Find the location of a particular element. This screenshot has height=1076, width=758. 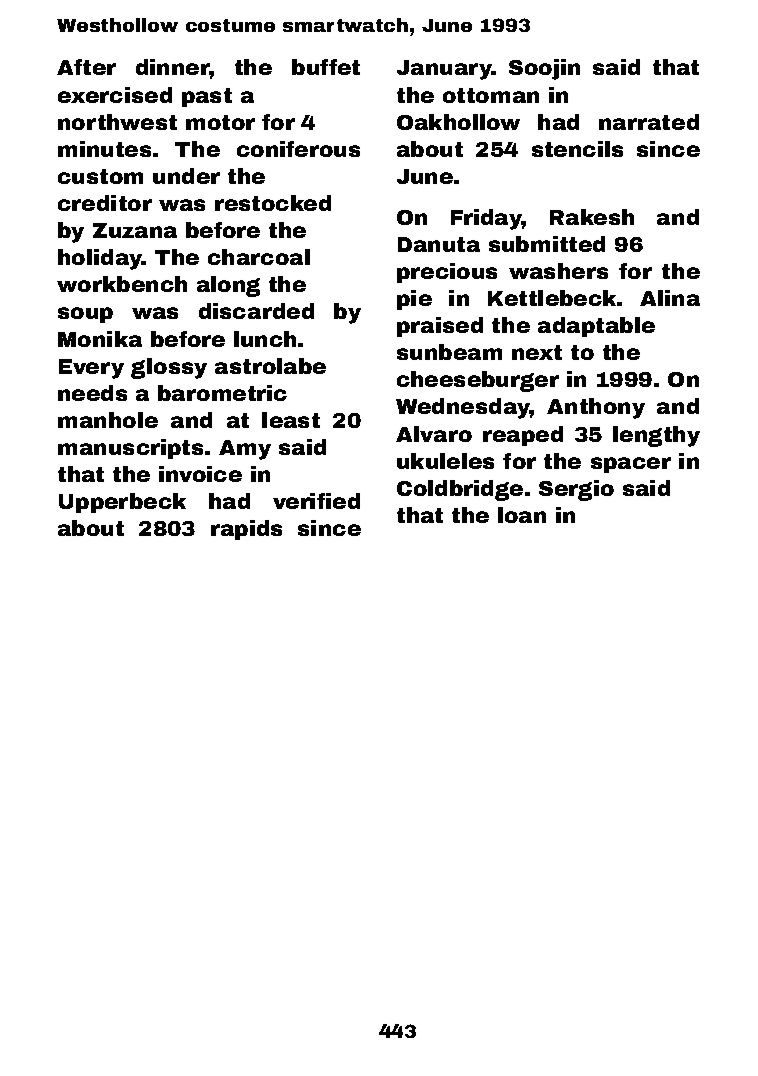

buffet is located at coordinates (326, 67).
